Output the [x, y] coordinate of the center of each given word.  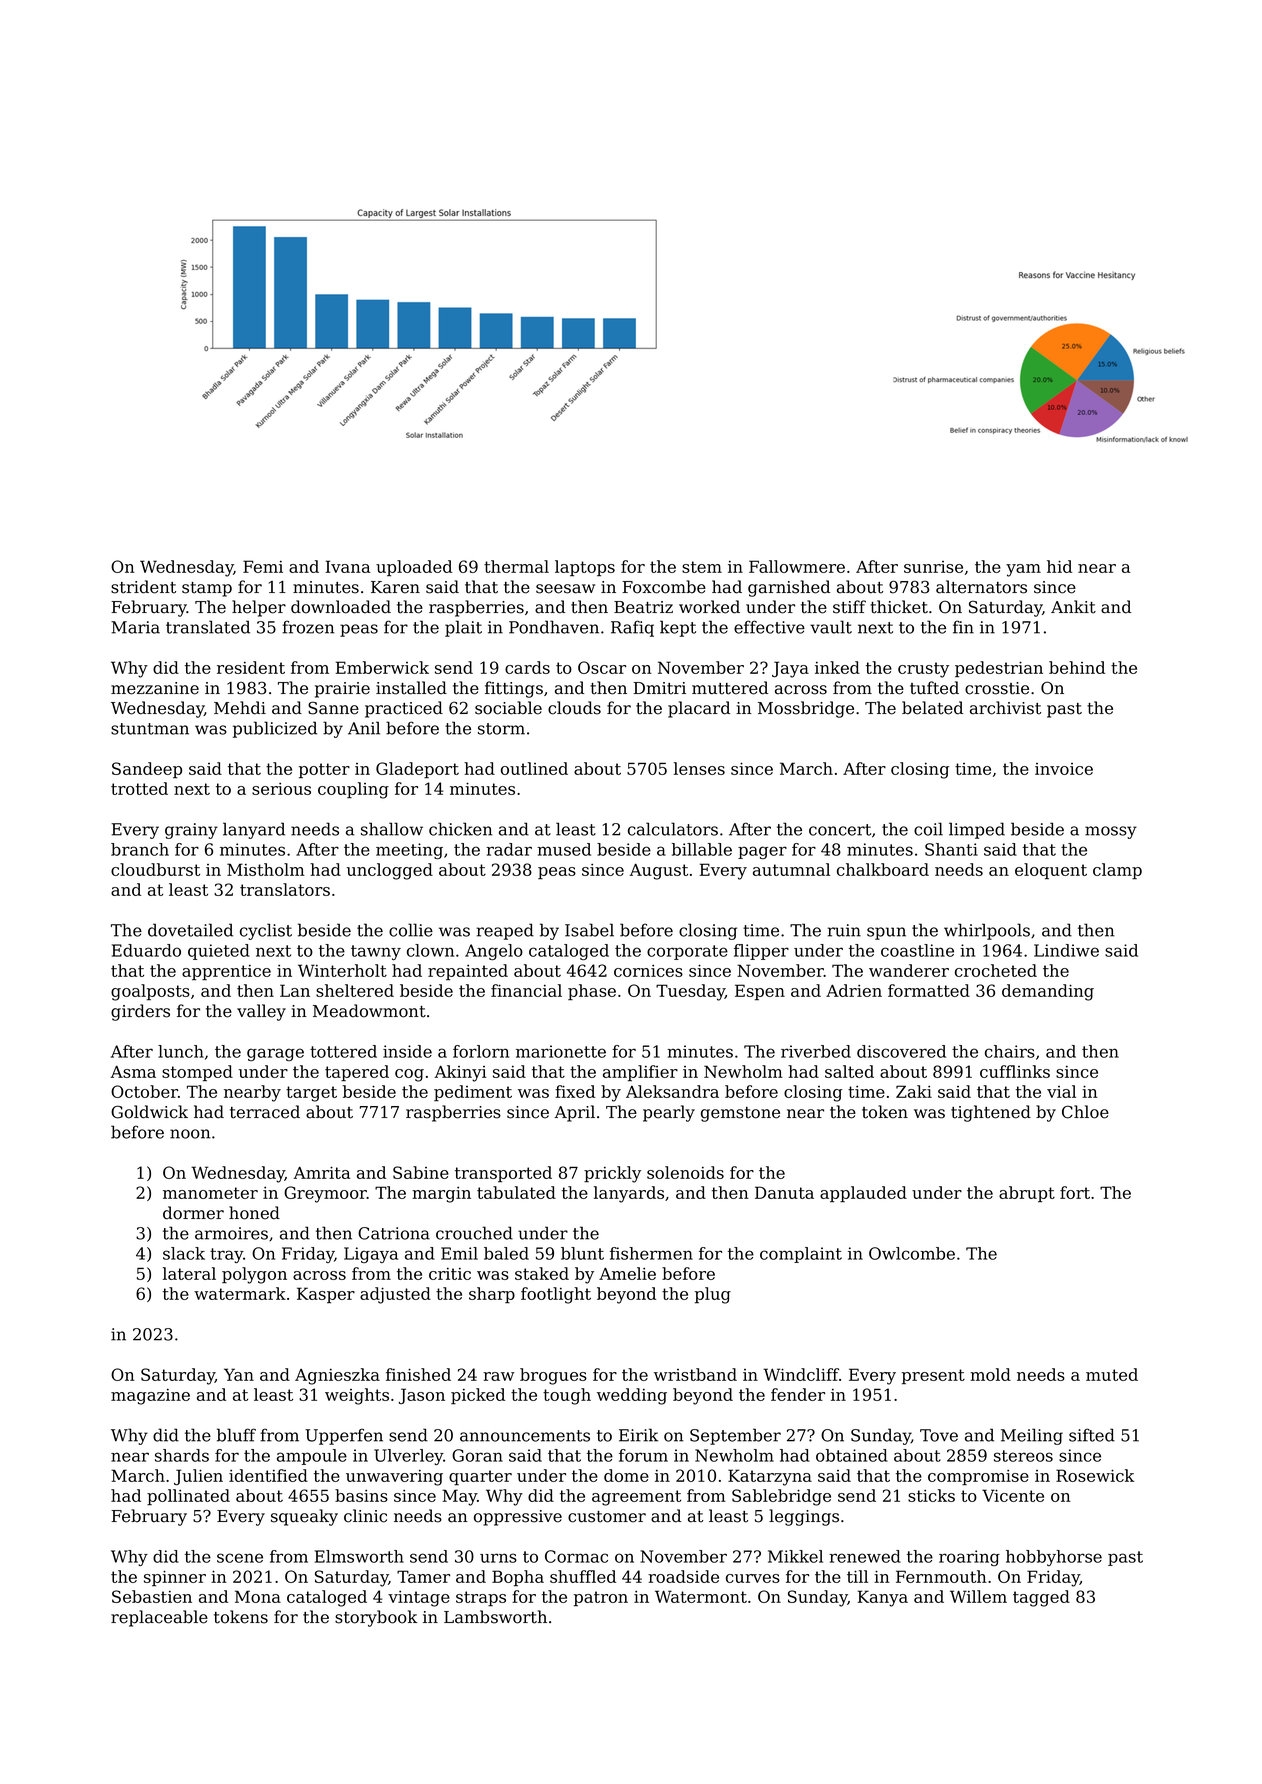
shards [182, 1455]
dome [626, 1475]
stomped [197, 1073]
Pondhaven [554, 627]
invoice [1064, 769]
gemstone [740, 1114]
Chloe [1085, 1112]
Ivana [347, 566]
